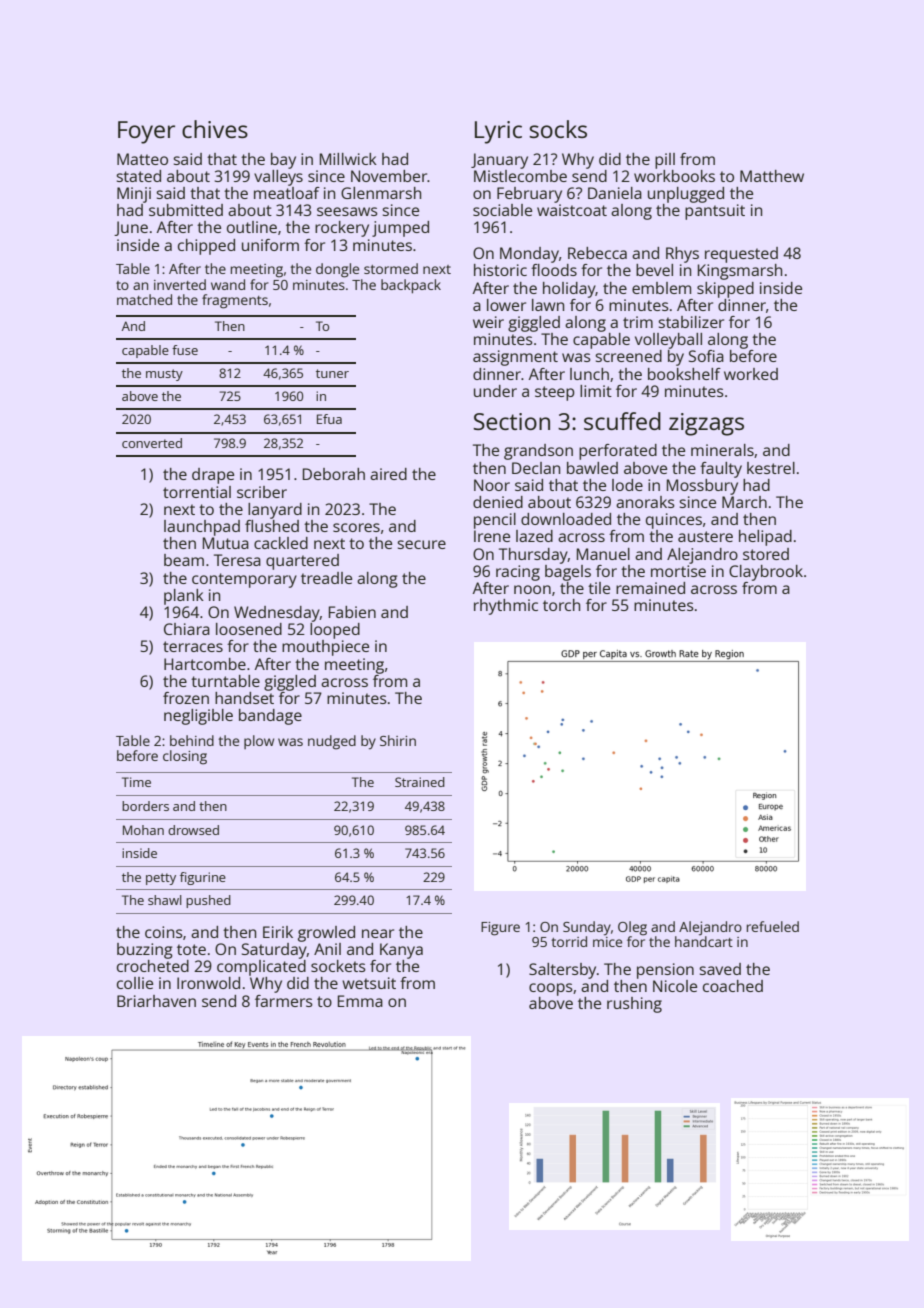  Describe the element at coordinates (498, 132) in the screenshot. I see `Lyric` at that location.
